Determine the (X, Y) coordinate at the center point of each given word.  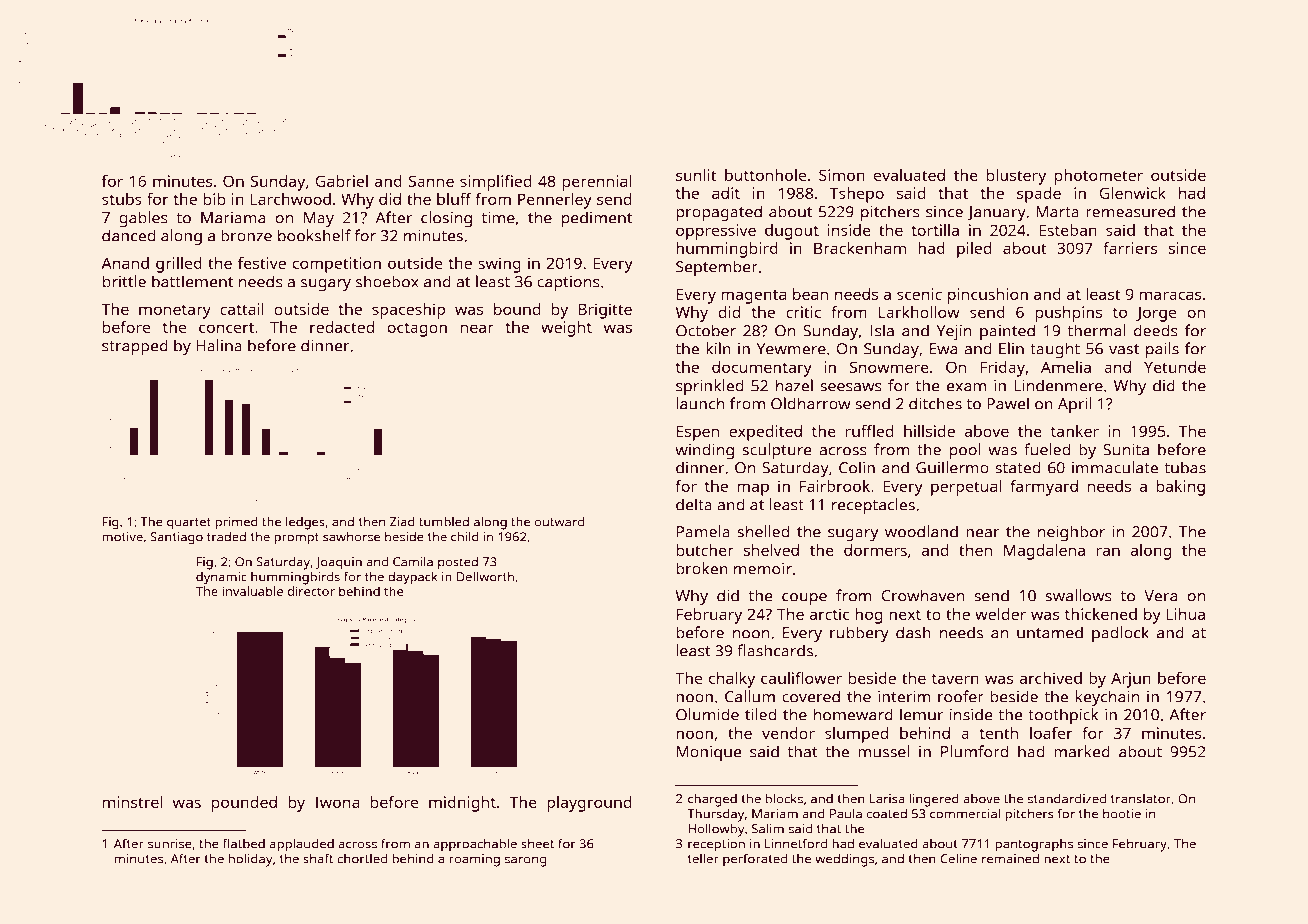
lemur (921, 714)
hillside (929, 431)
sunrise (170, 844)
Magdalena (1044, 552)
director (311, 591)
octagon (417, 329)
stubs (122, 199)
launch (700, 403)
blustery (1016, 177)
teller (703, 858)
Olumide (707, 714)
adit (726, 193)
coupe (804, 599)
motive (122, 537)
